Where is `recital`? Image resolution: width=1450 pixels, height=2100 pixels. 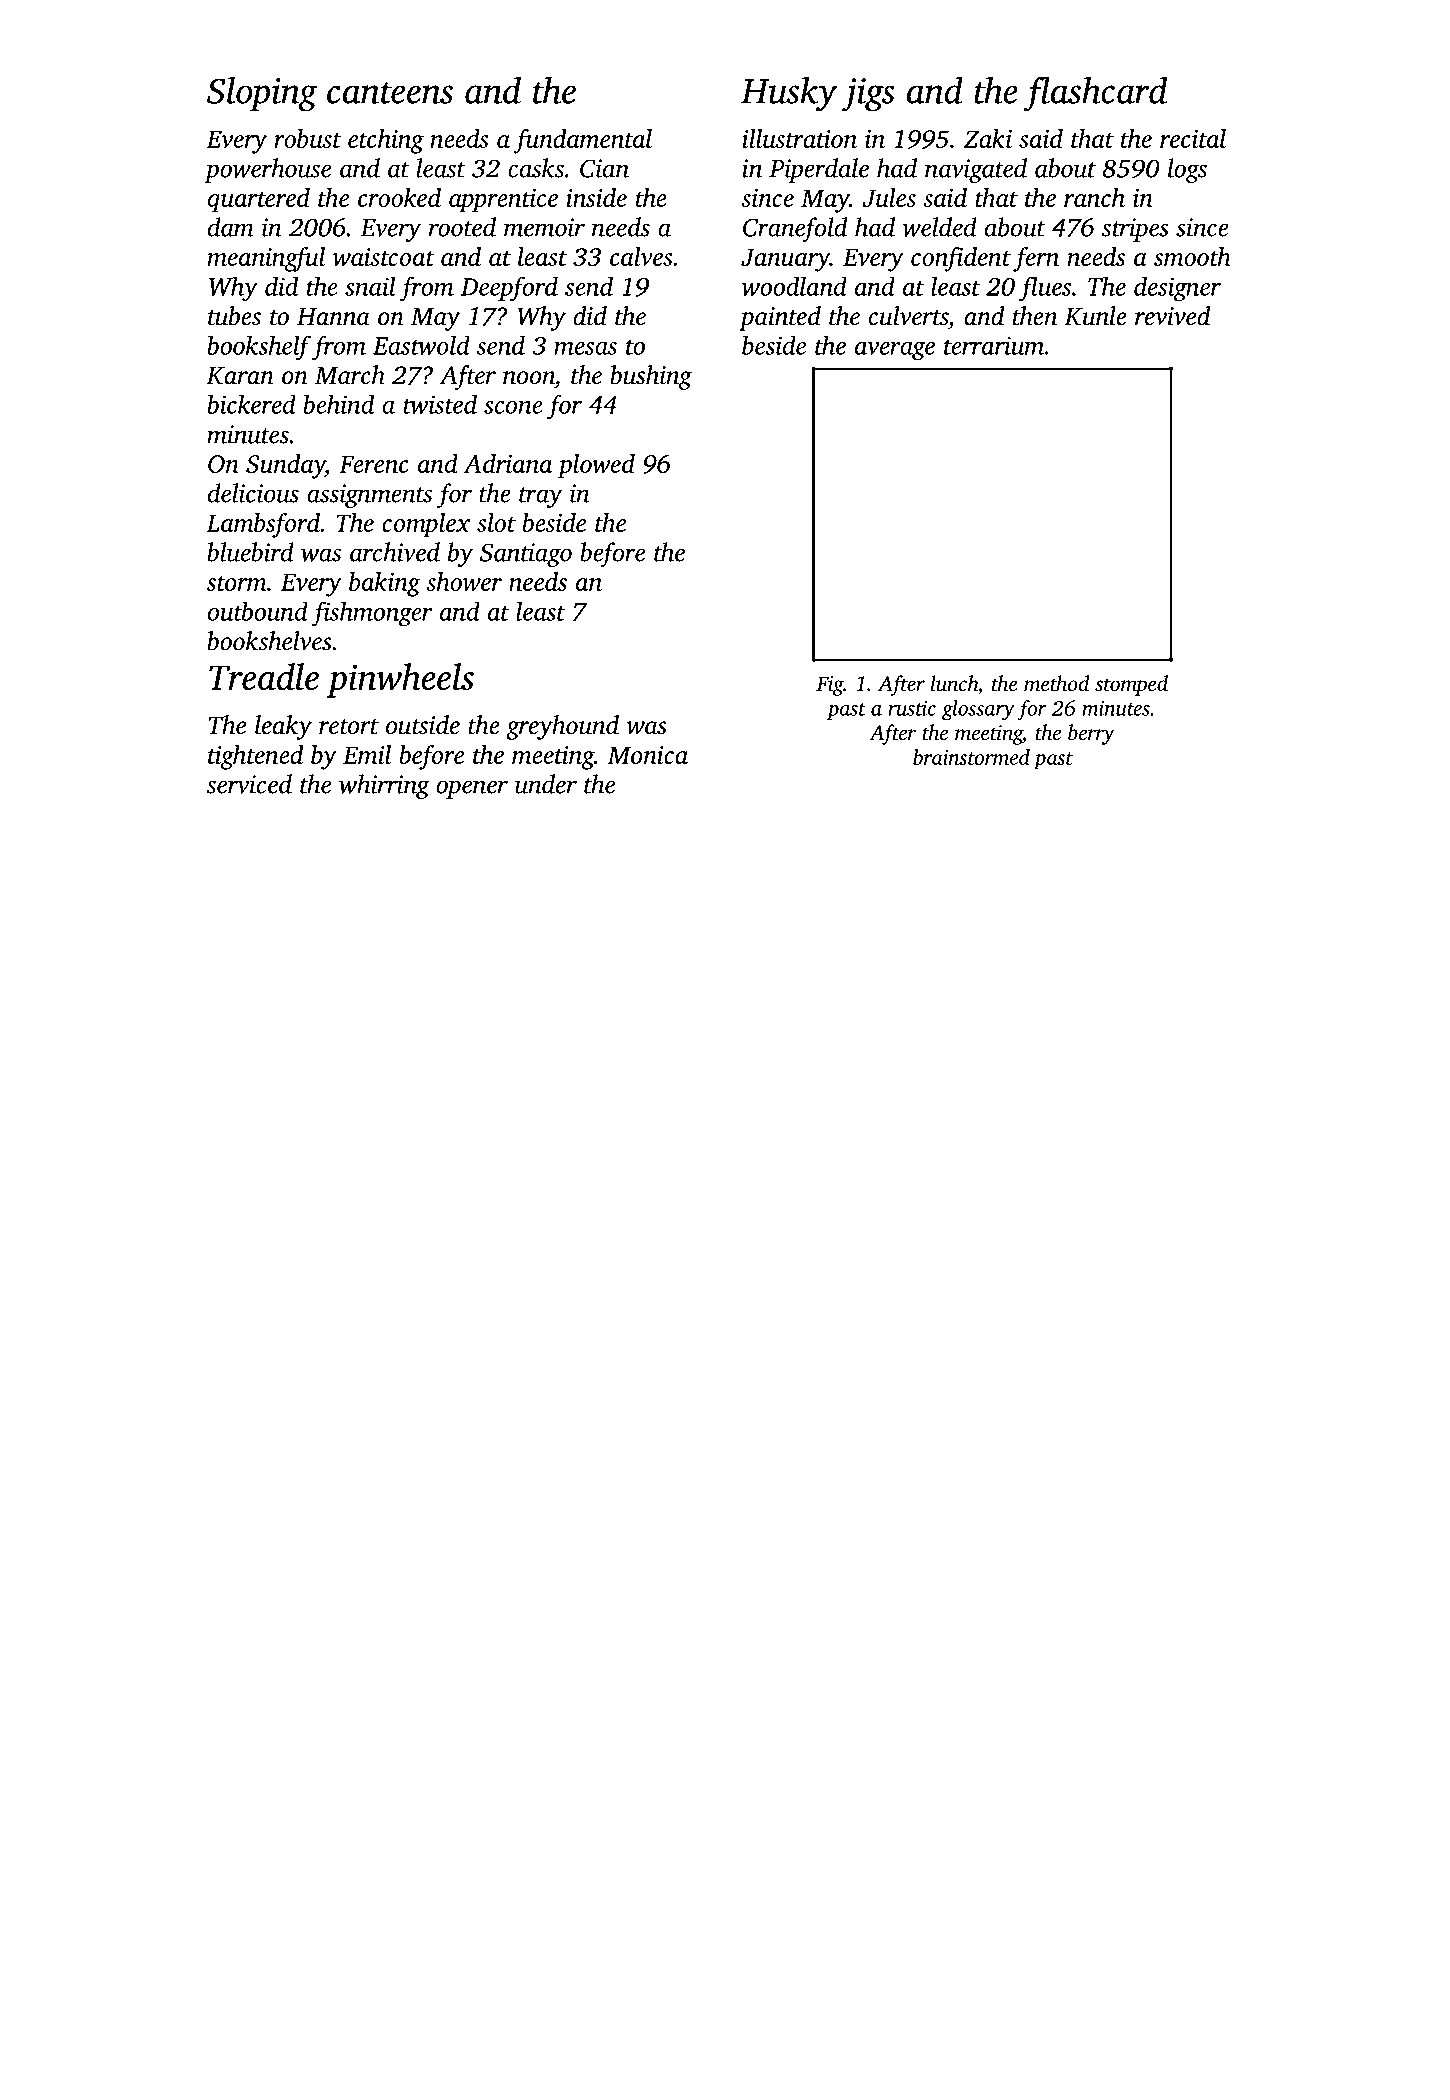 recital is located at coordinates (1193, 138).
